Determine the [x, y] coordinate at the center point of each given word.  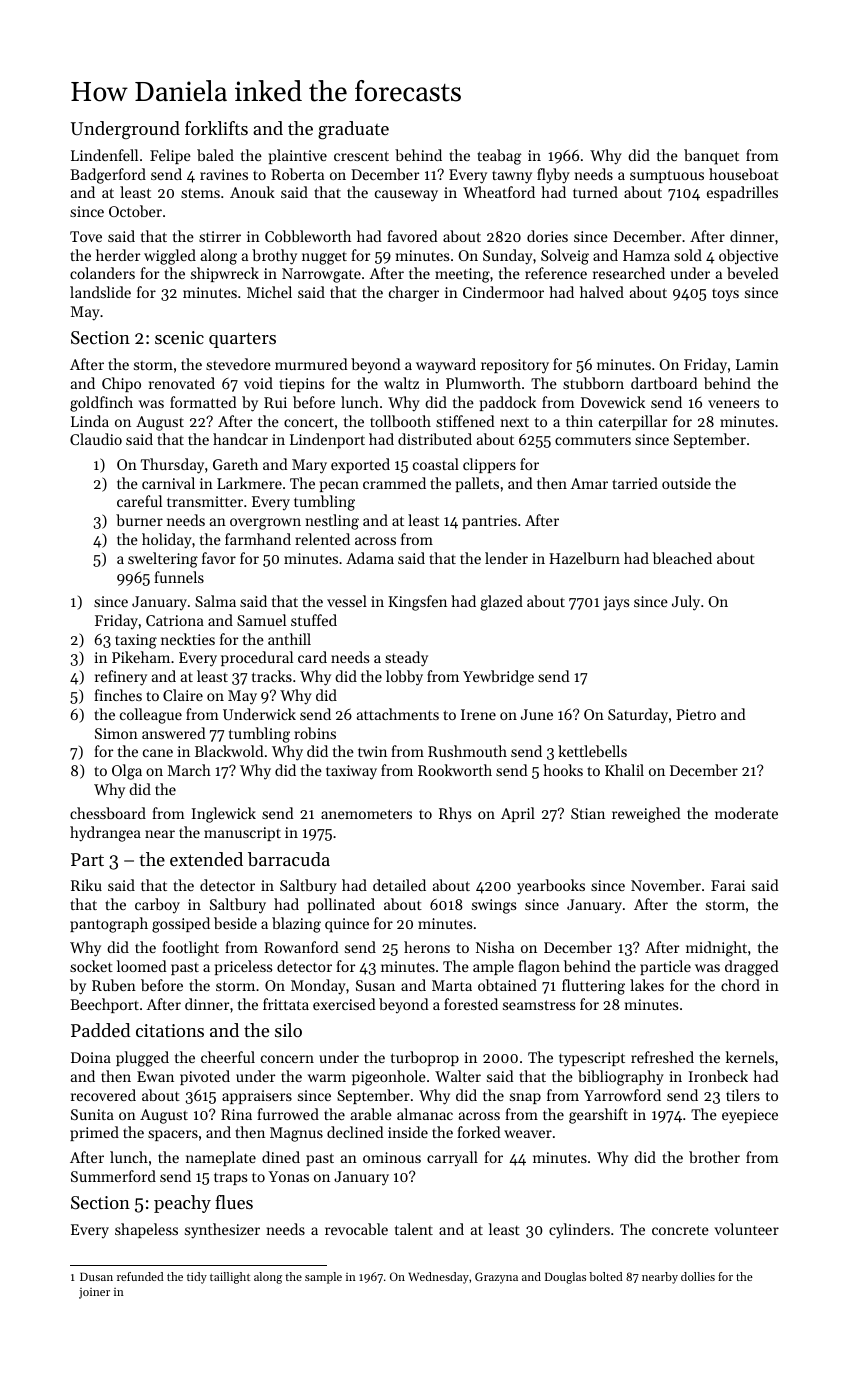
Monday [318, 987]
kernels [750, 1057]
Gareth [235, 464]
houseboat [744, 174]
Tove [86, 236]
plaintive [298, 156]
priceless [243, 967]
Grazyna [496, 1278]
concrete [680, 1230]
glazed [501, 603]
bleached [682, 558]
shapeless [146, 1230]
